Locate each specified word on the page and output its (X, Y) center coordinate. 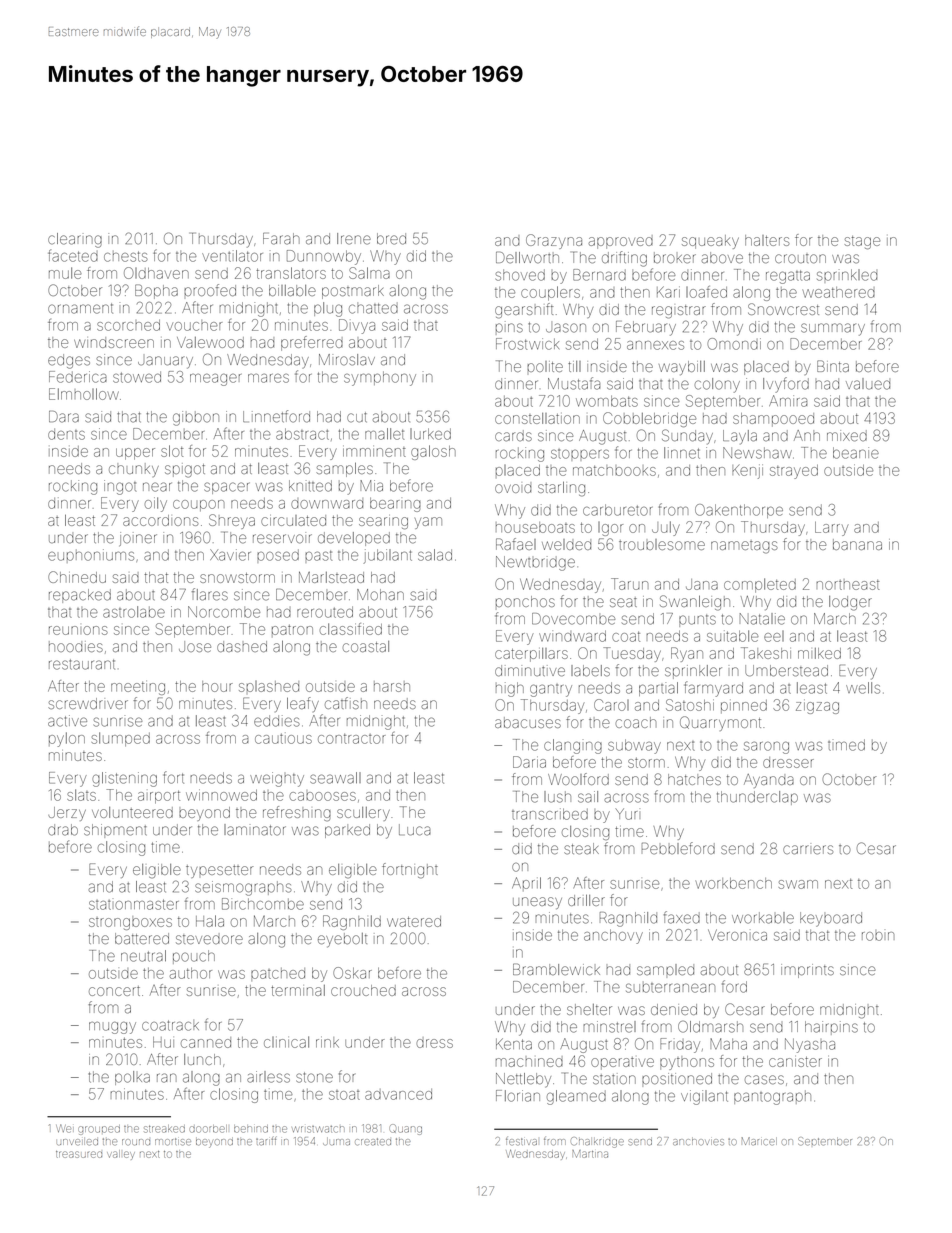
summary (833, 329)
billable (292, 290)
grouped (99, 1130)
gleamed (576, 1097)
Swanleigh (695, 603)
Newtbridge (535, 563)
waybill (682, 368)
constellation (537, 418)
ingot (120, 487)
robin (878, 936)
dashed (242, 646)
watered (414, 921)
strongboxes (130, 923)
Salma (369, 273)
